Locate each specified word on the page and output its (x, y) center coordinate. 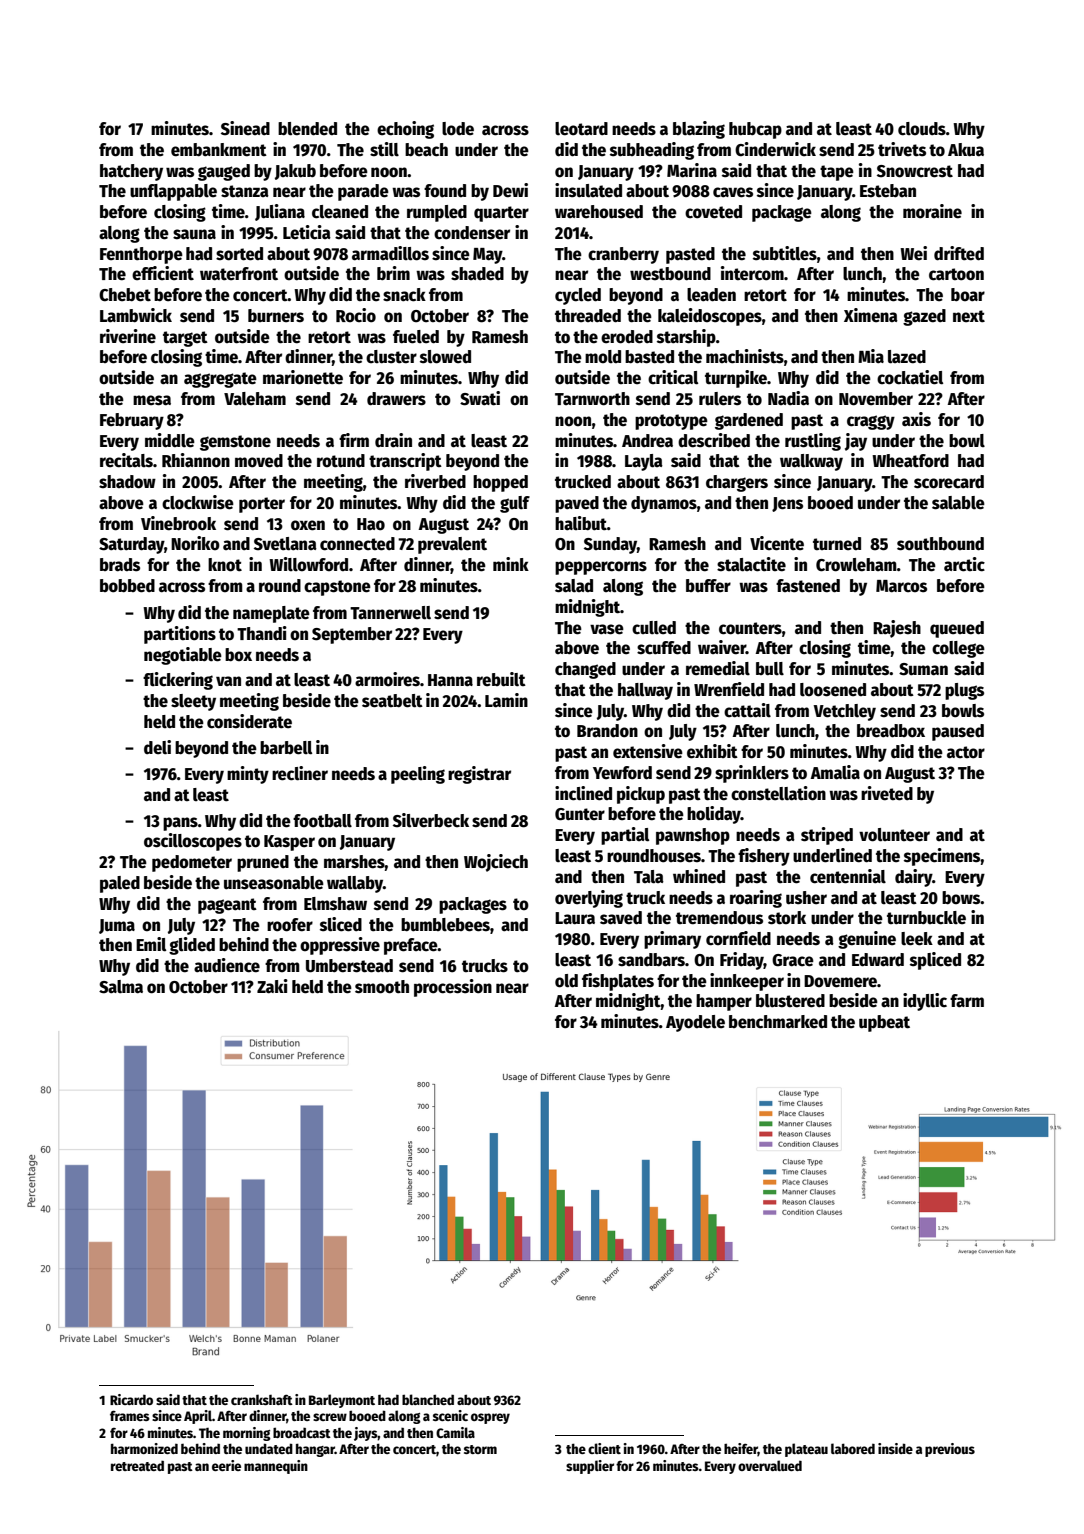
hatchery (131, 172)
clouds (922, 129)
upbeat (884, 1023)
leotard (581, 129)
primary (672, 940)
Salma (121, 987)
